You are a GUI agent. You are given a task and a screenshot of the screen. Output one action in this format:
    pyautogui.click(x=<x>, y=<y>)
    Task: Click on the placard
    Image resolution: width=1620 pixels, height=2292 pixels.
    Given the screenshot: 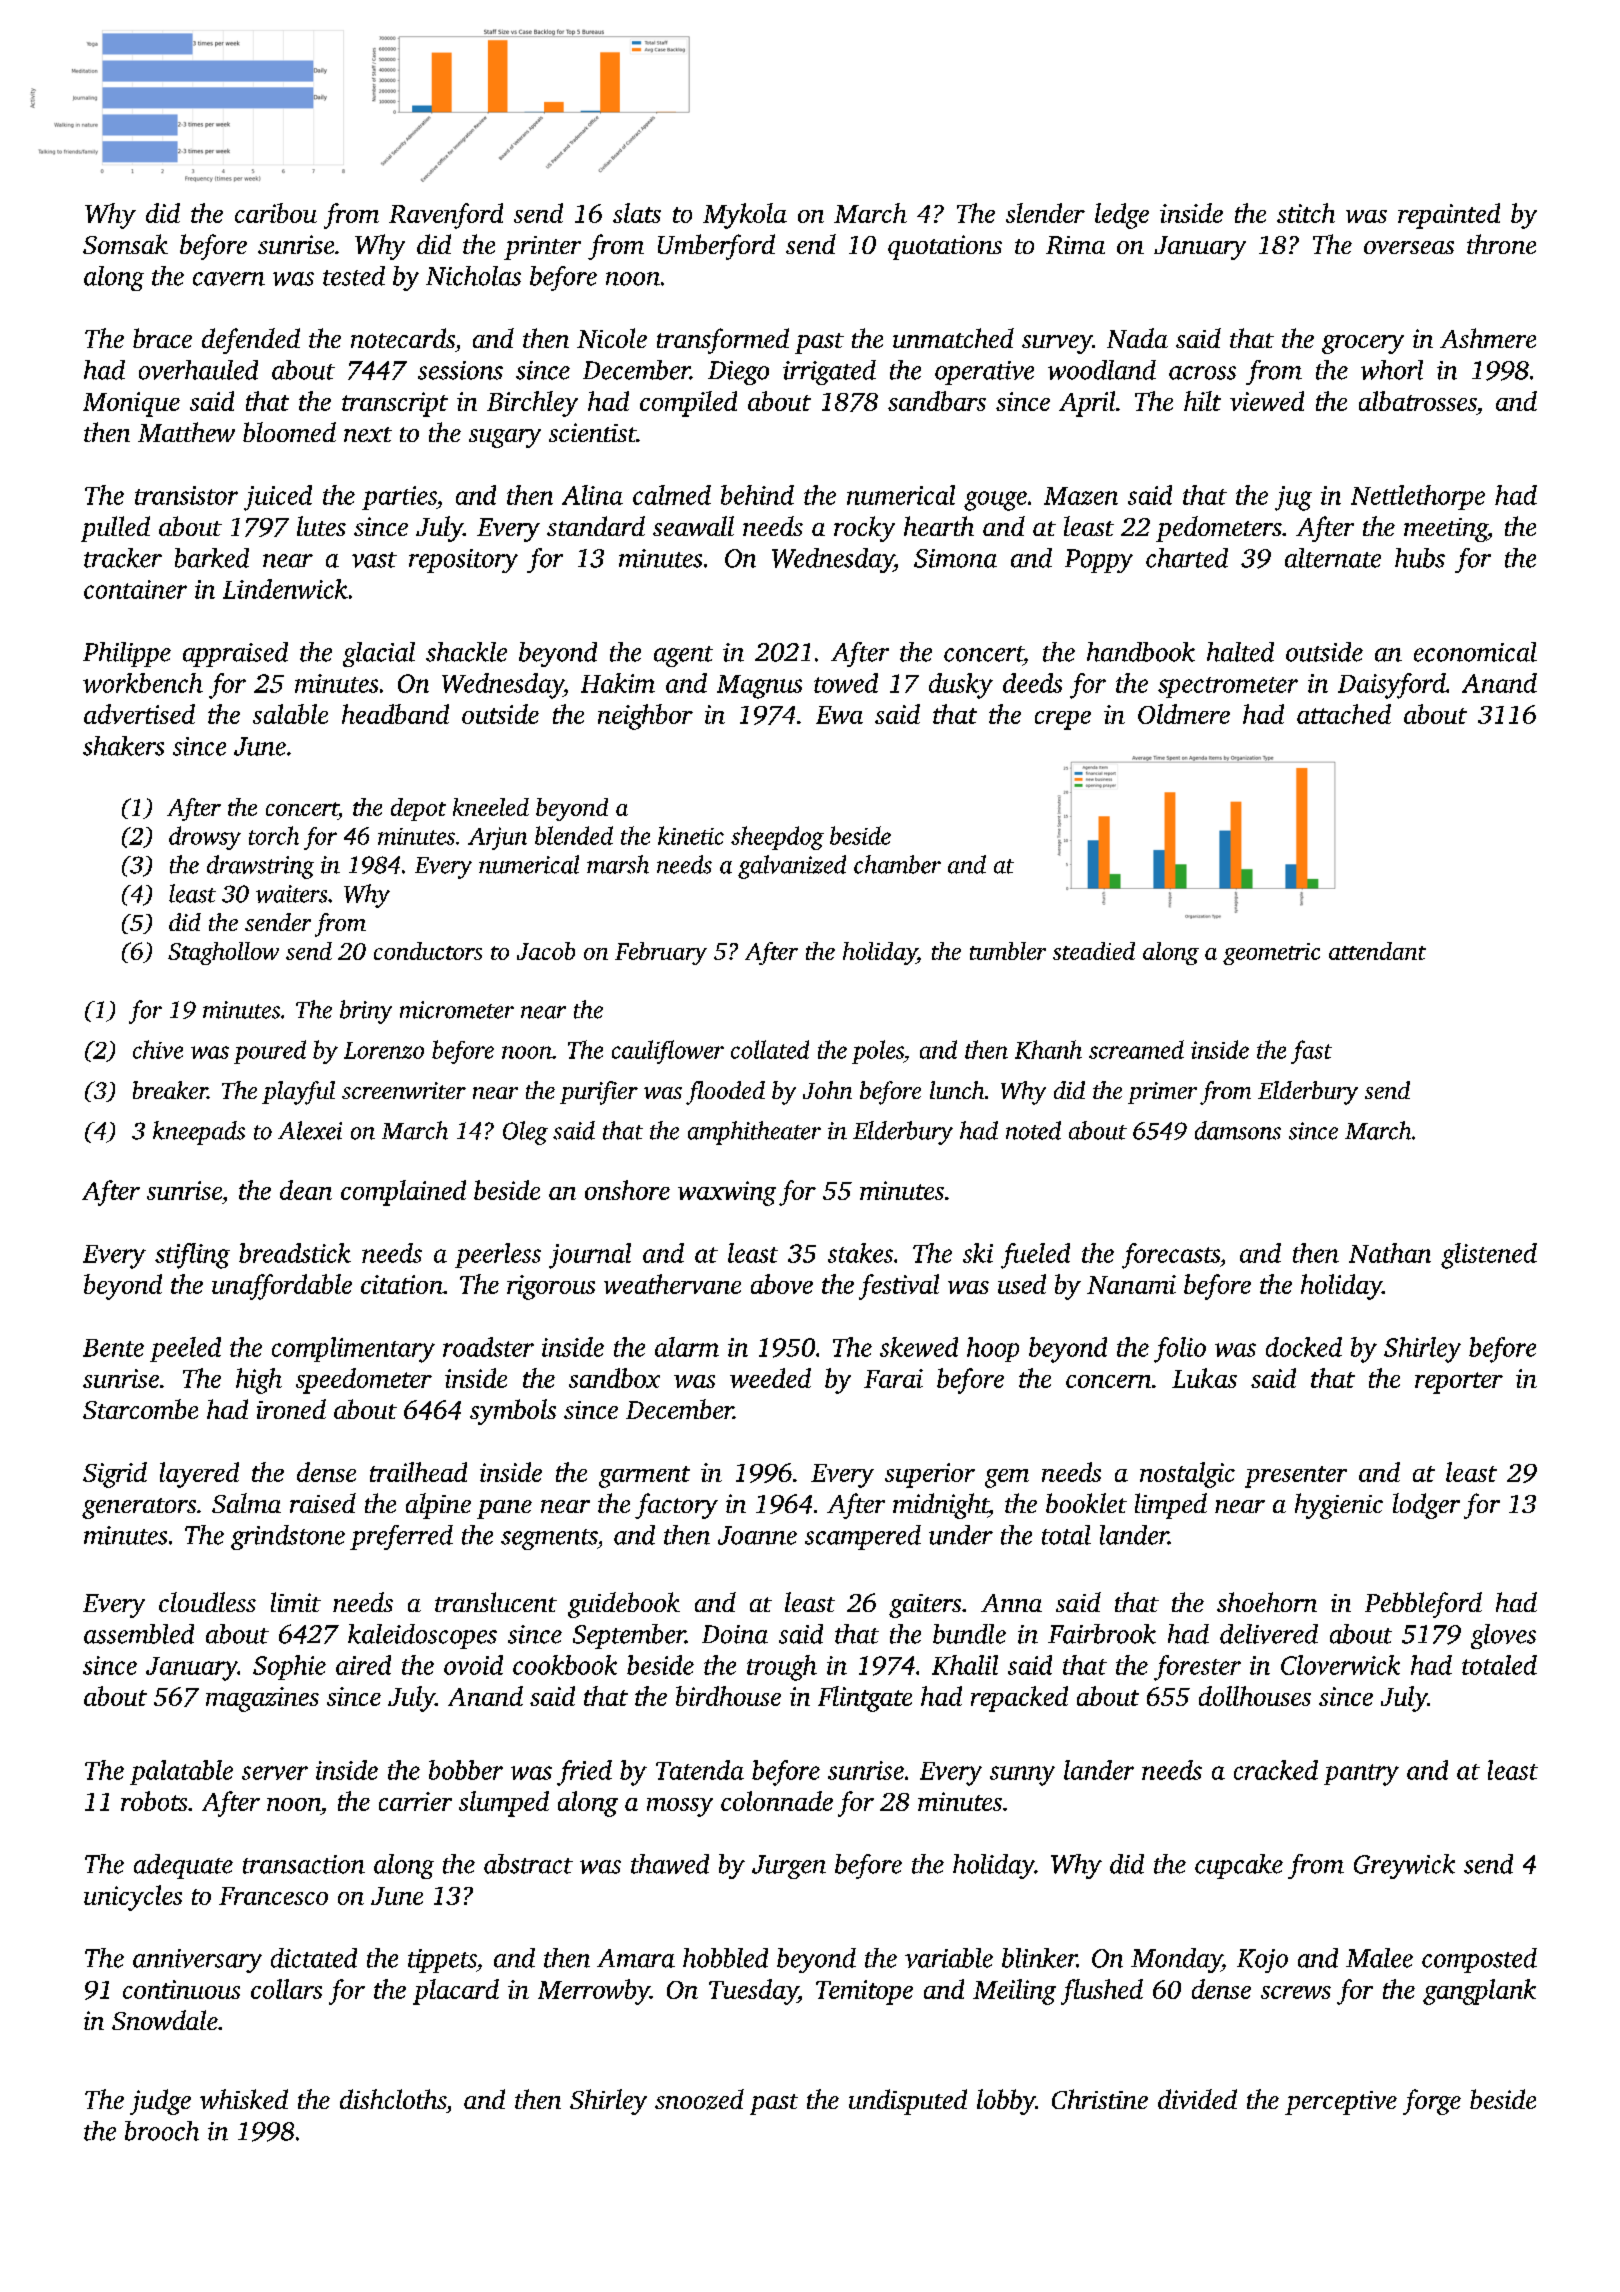 What is the action you would take?
    pyautogui.click(x=456, y=1992)
